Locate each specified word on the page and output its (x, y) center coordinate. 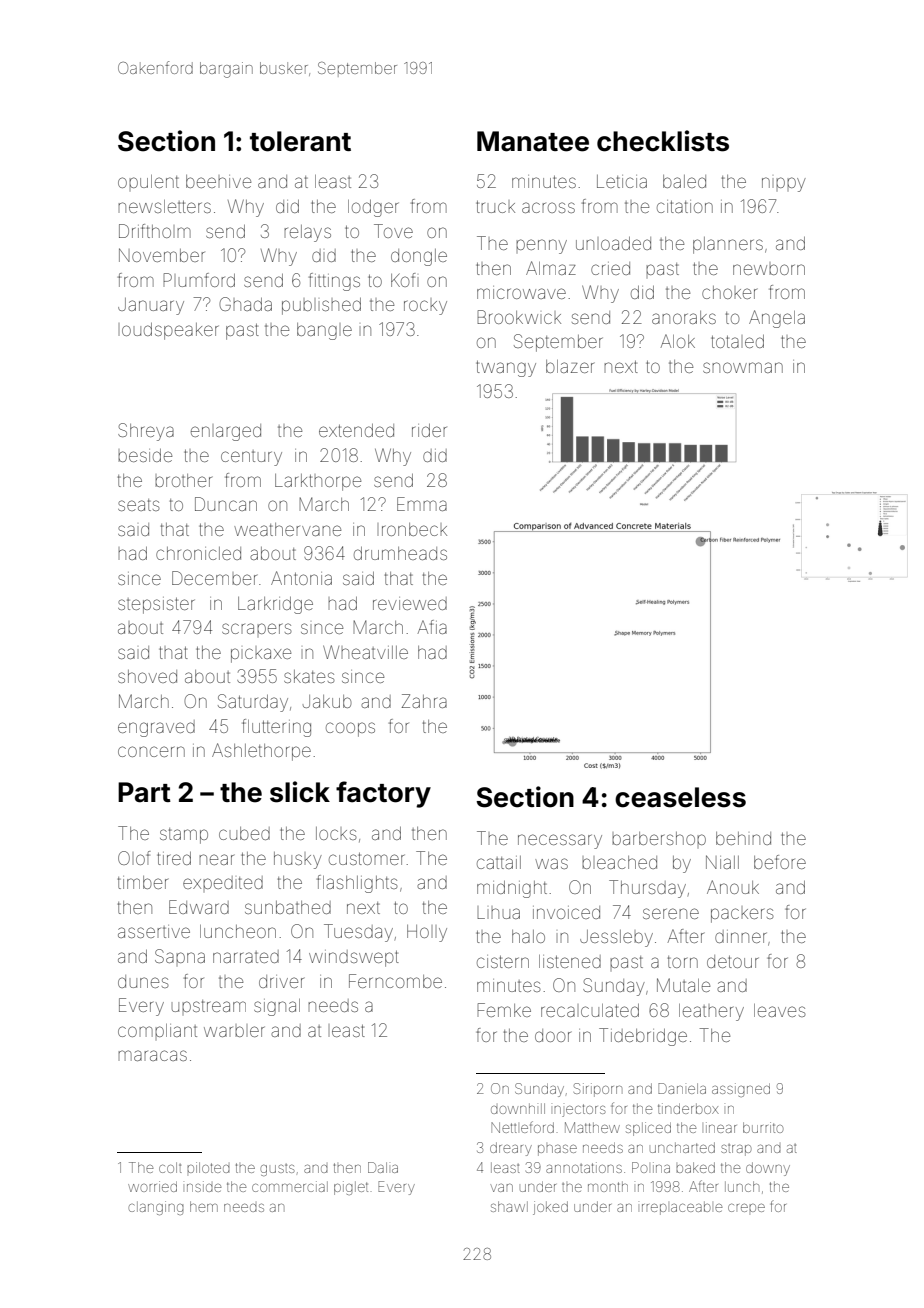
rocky (425, 307)
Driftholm (155, 231)
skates (309, 676)
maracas (152, 1055)
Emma (422, 504)
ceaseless (680, 797)
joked (550, 1208)
